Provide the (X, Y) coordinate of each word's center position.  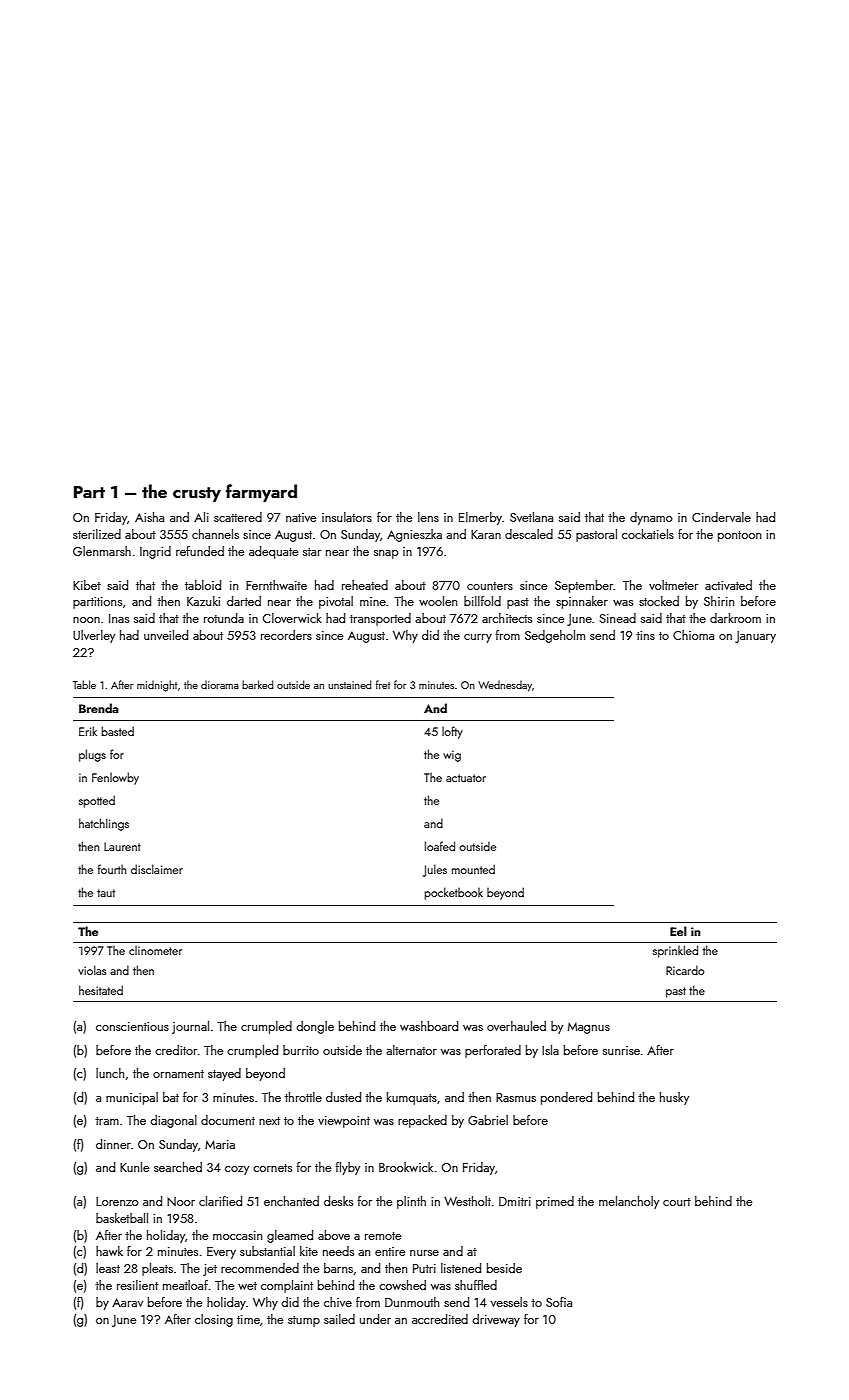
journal (190, 1027)
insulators (347, 517)
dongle (315, 1027)
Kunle (134, 1167)
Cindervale (721, 517)
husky (674, 1098)
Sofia (559, 1302)
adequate (273, 552)
